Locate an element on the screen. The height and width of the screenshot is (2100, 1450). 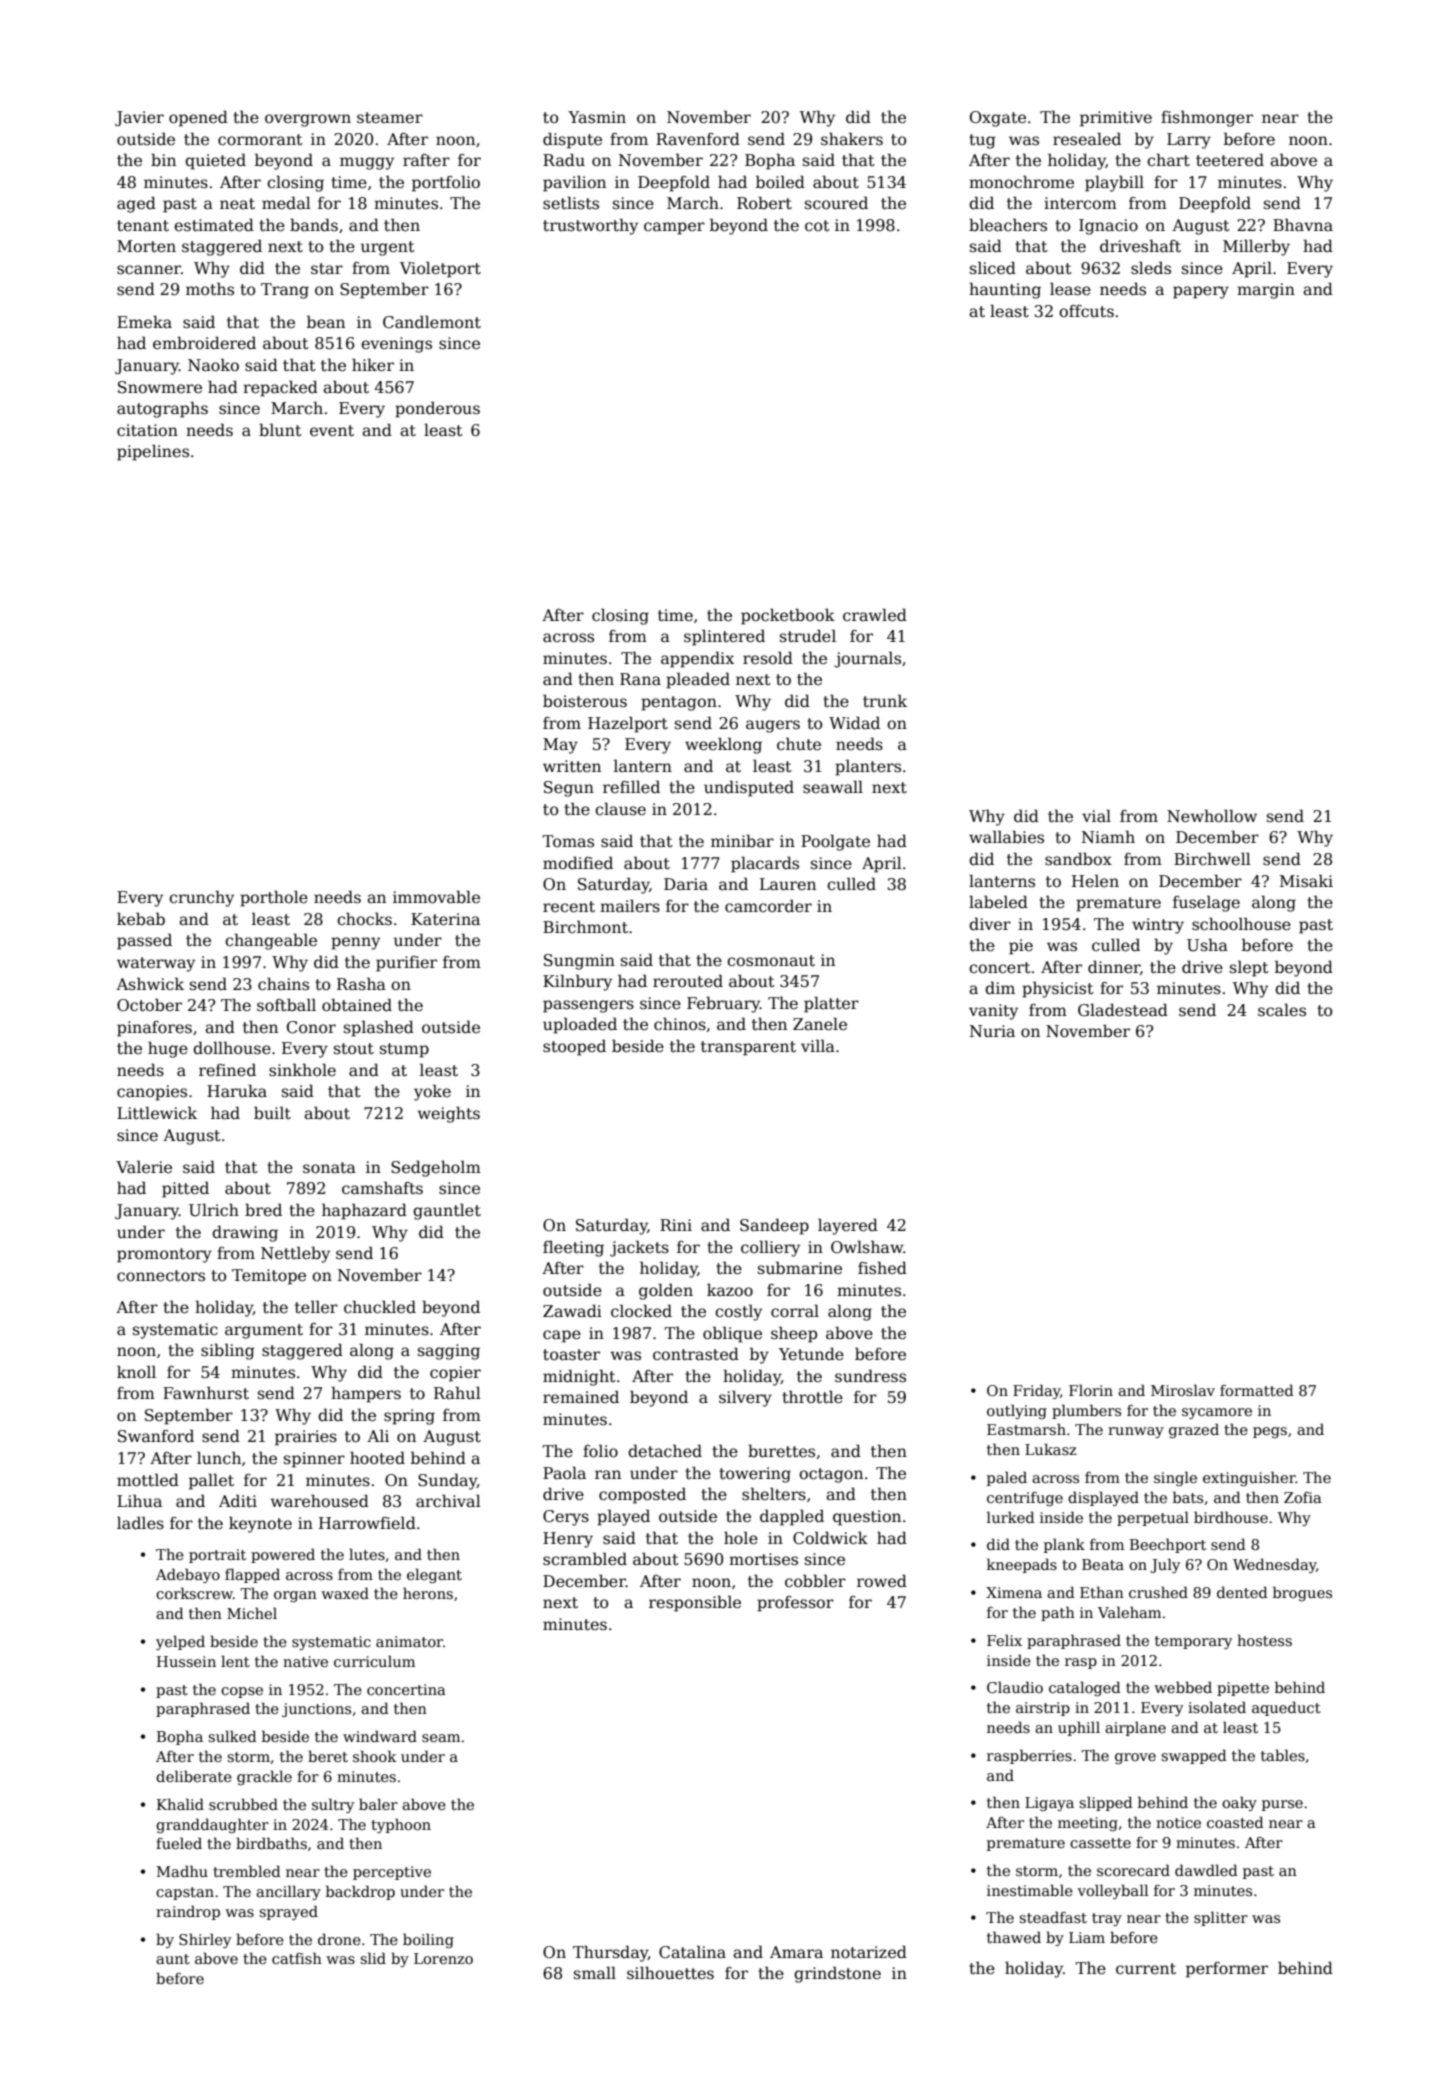
slid is located at coordinates (373, 1958).
